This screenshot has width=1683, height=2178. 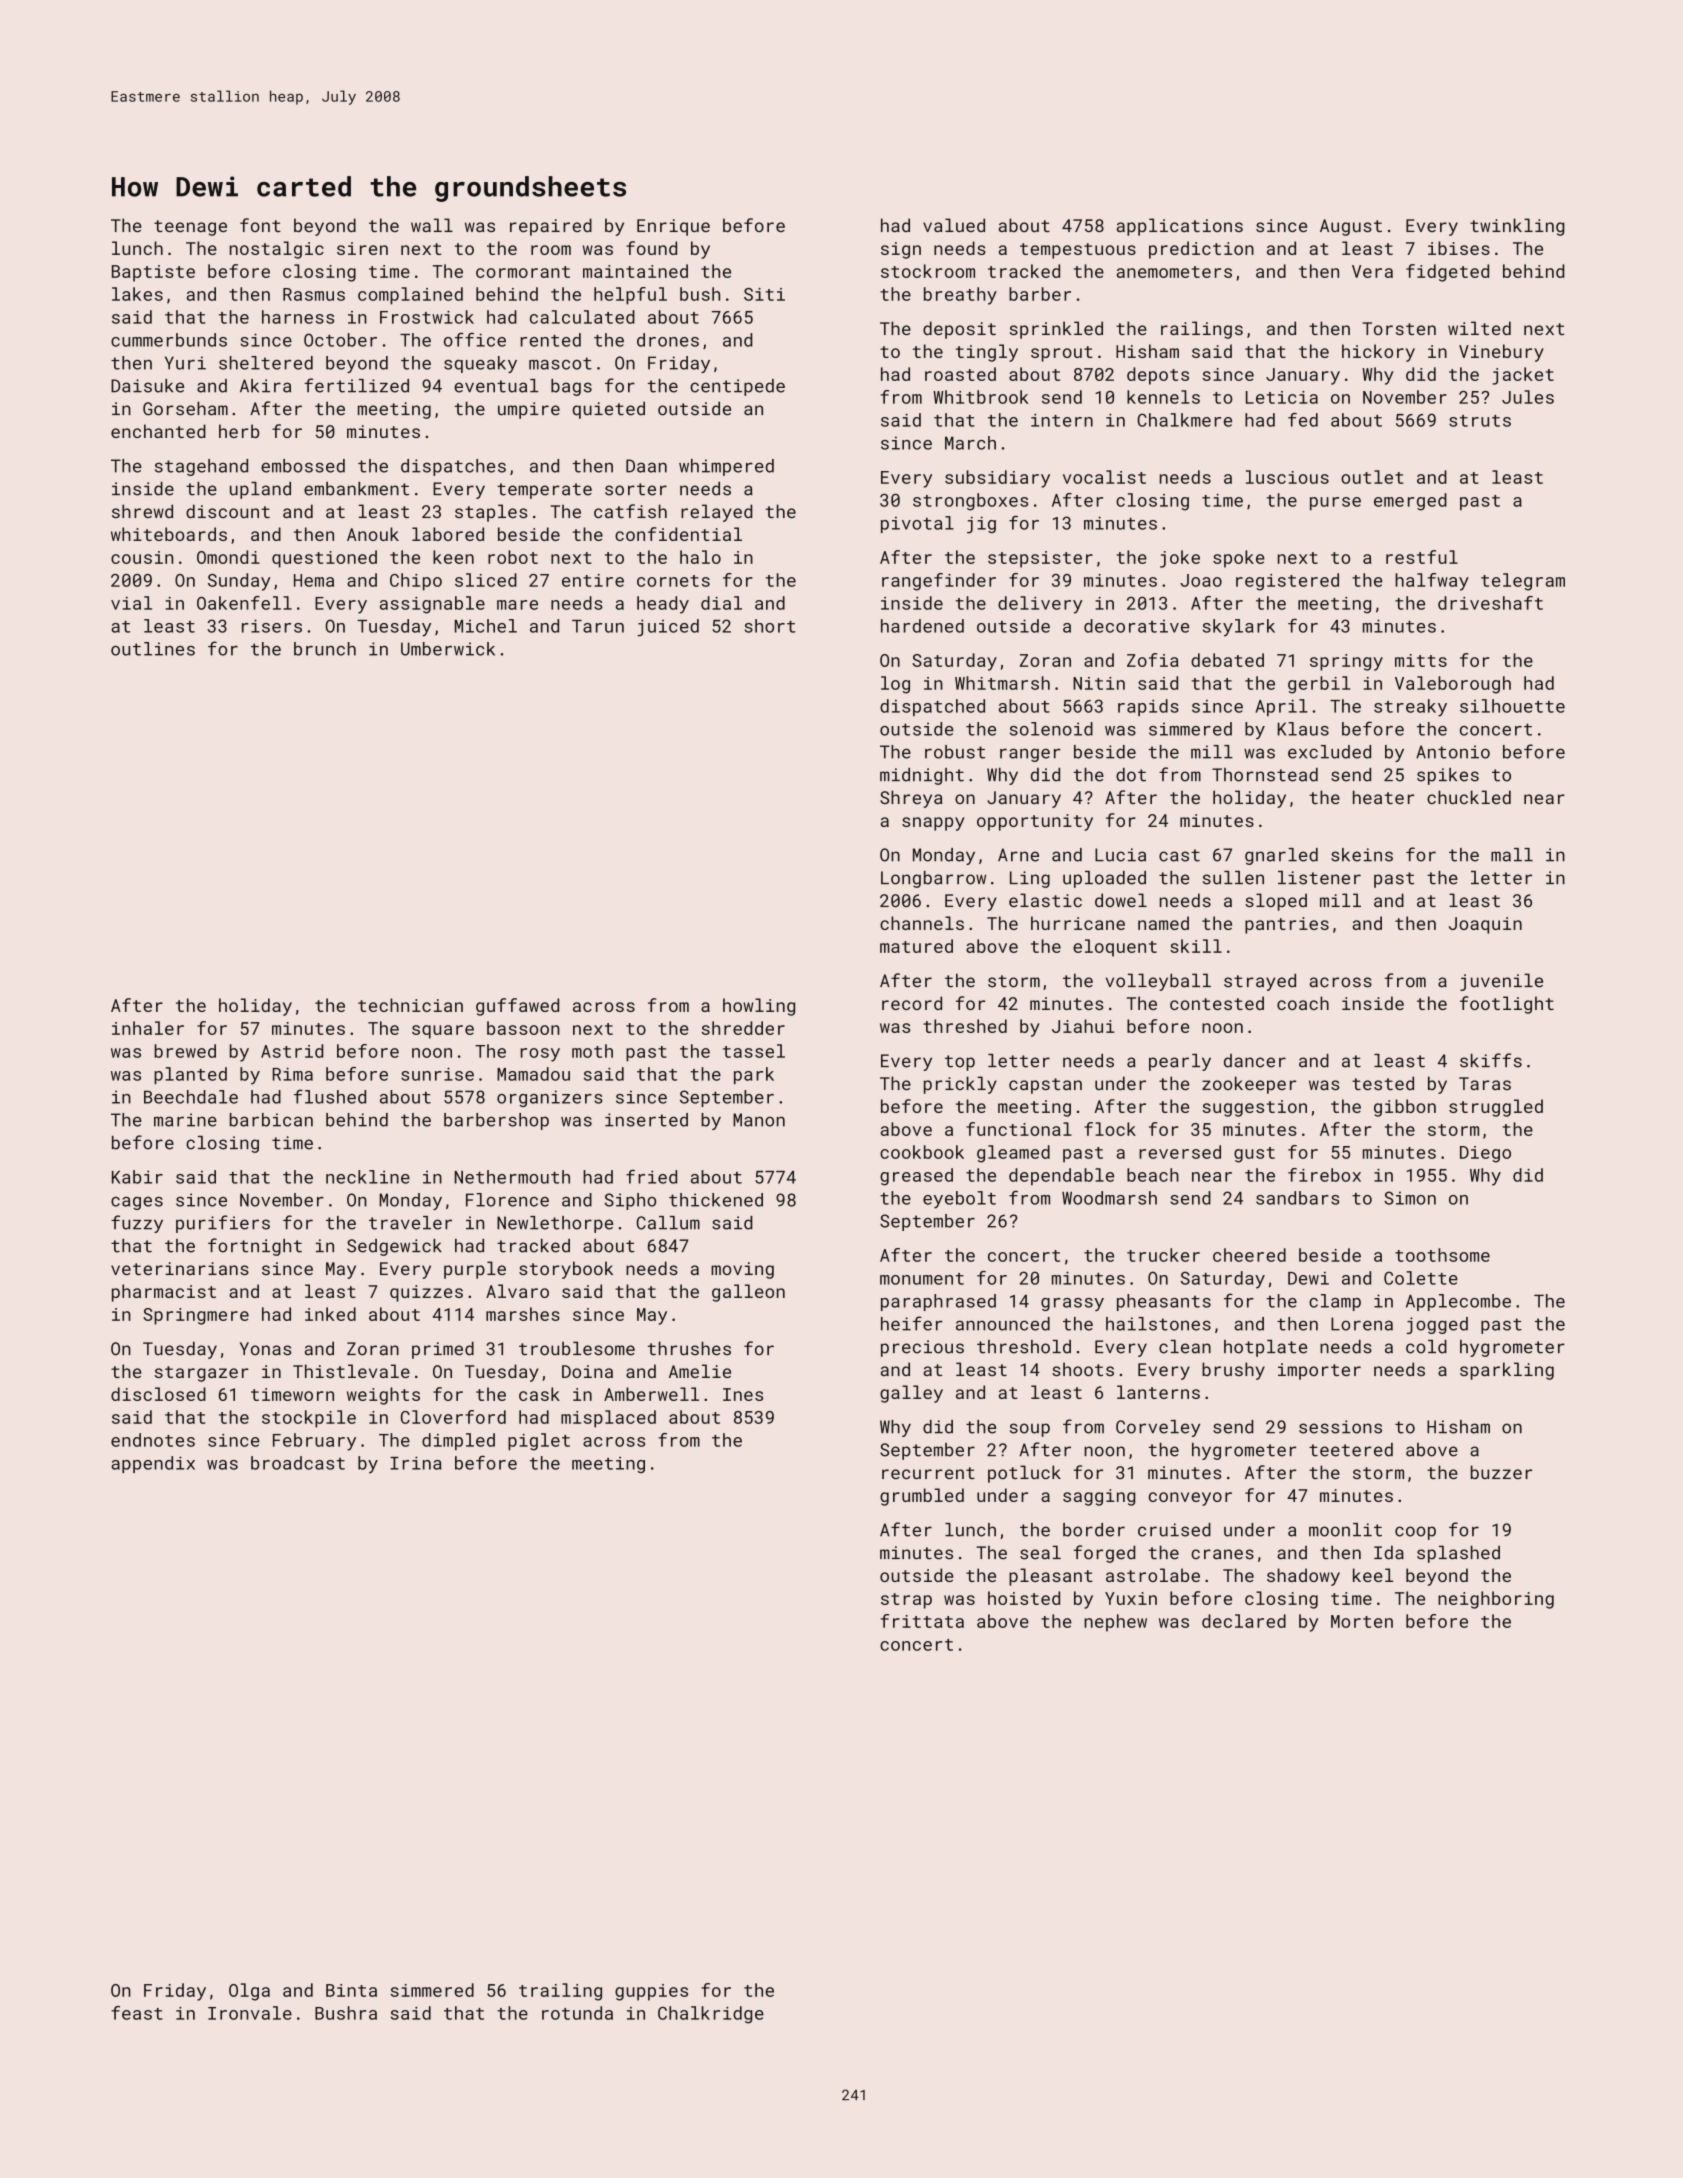 I want to click on heater, so click(x=1383, y=797).
